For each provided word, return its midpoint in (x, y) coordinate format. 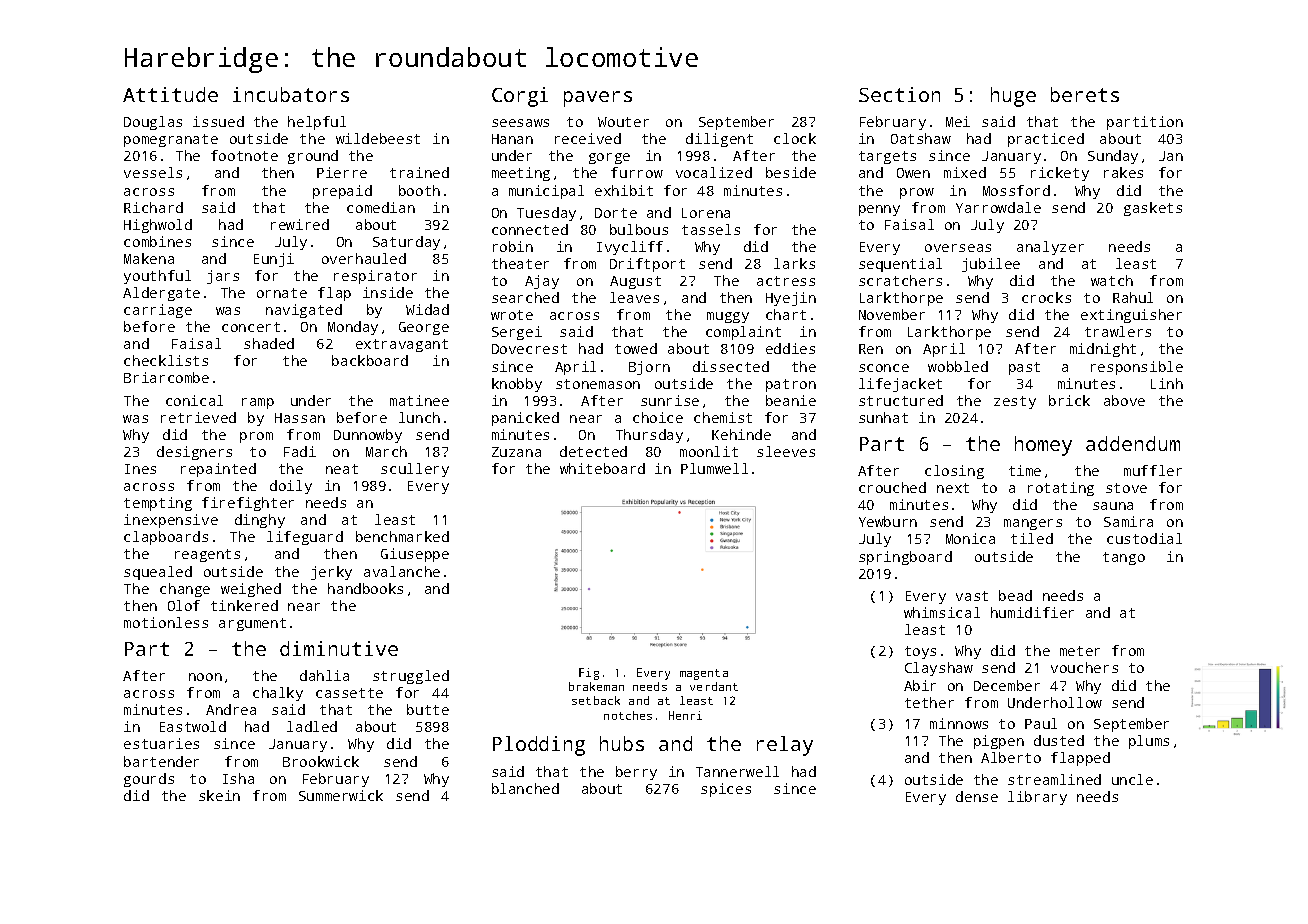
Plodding (539, 746)
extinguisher (1131, 316)
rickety (1060, 174)
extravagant (402, 345)
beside (791, 172)
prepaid (342, 192)
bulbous (639, 229)
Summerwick (341, 795)
